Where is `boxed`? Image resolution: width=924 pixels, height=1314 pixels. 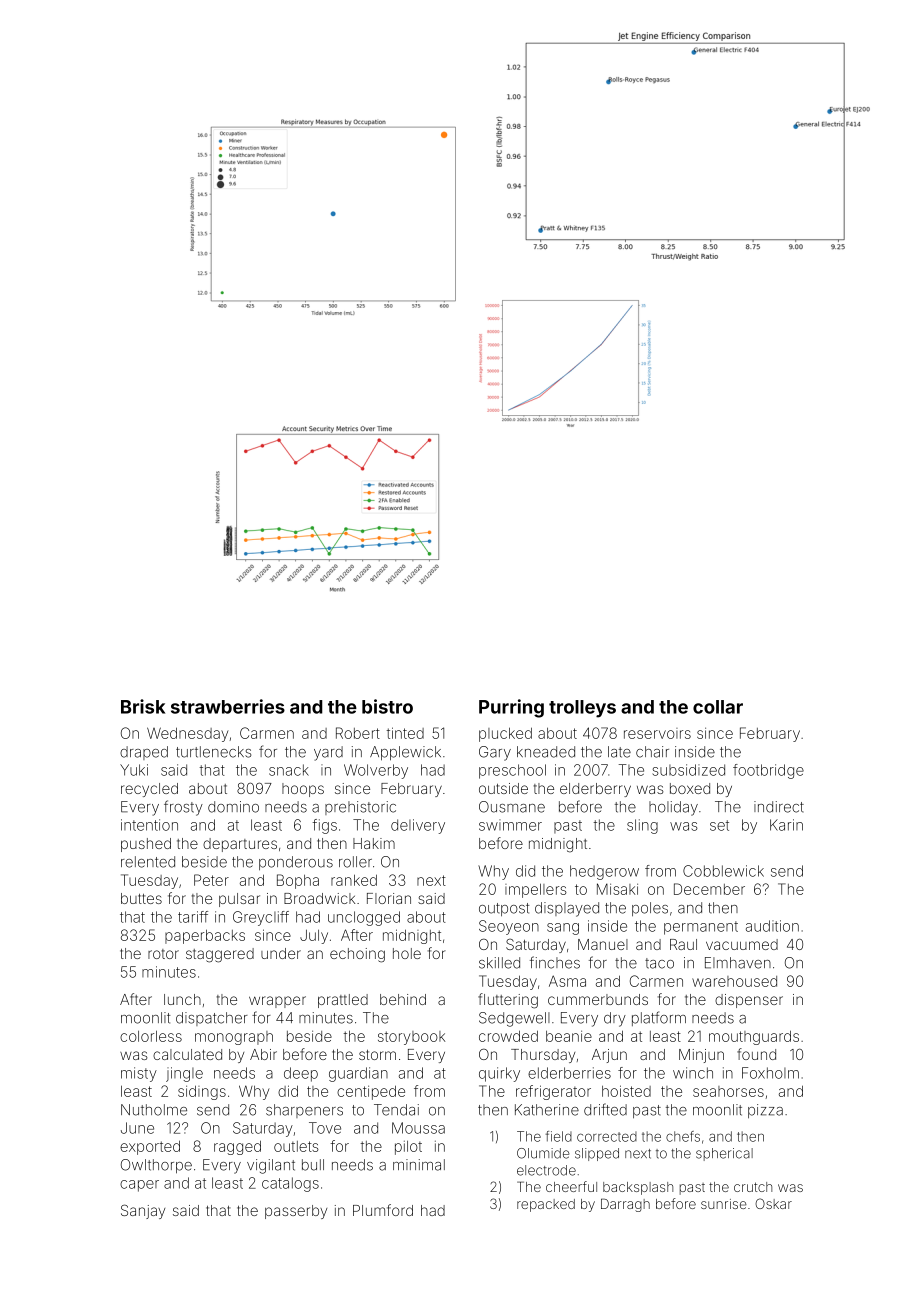
boxed is located at coordinates (690, 788).
